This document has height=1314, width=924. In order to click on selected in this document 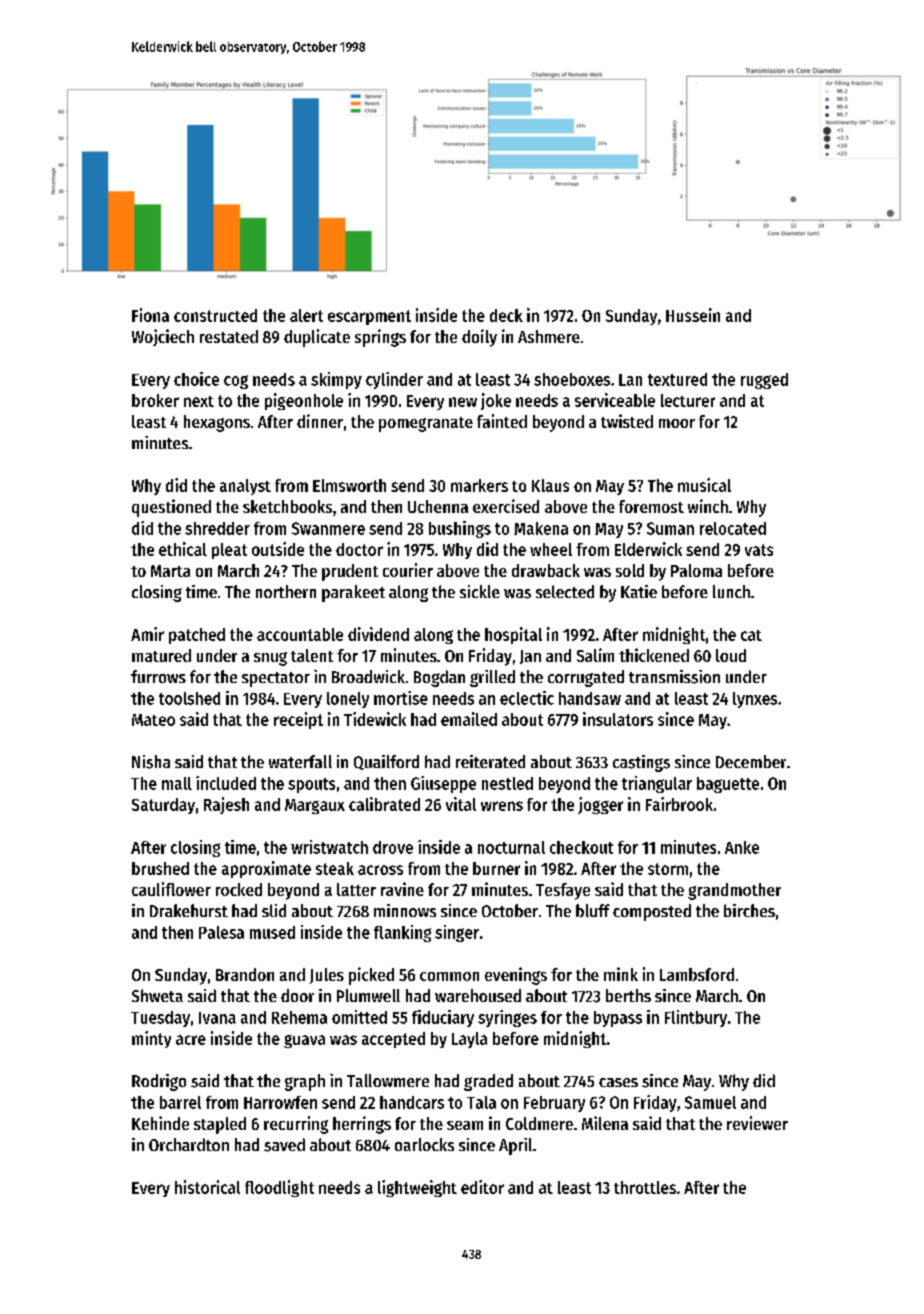, I will do `click(565, 591)`.
